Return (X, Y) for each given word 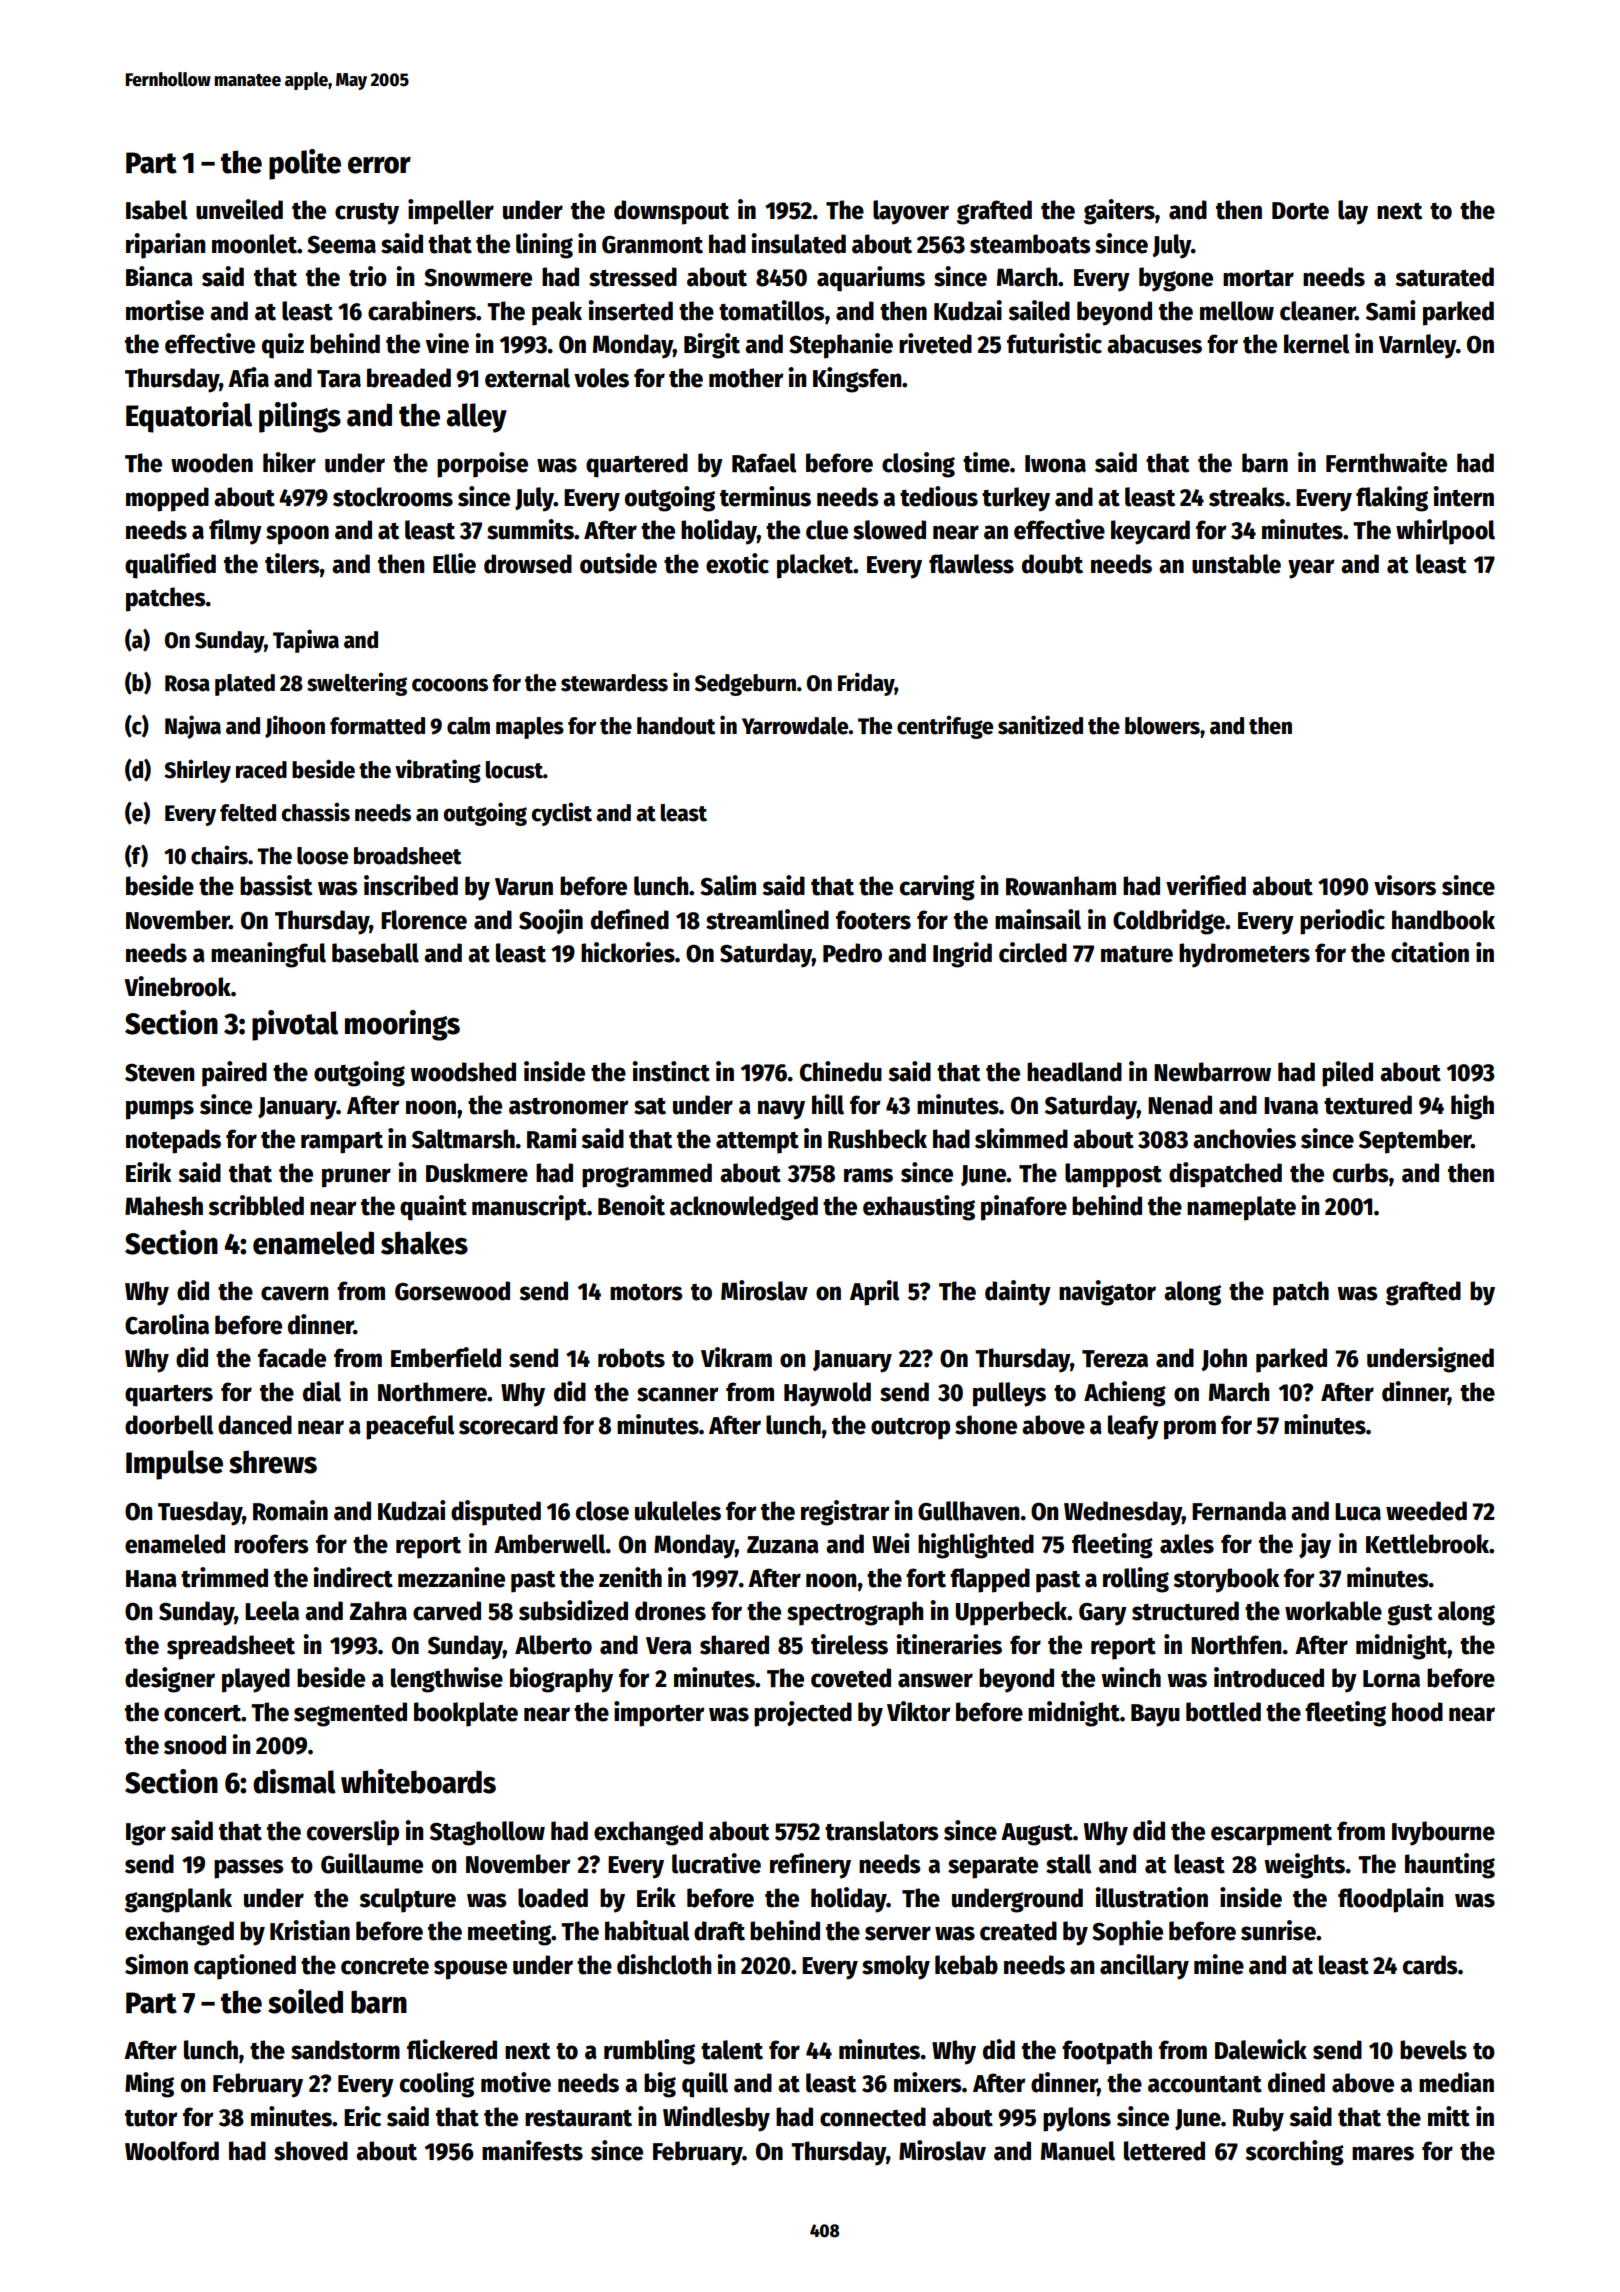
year (1311, 569)
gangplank (178, 1900)
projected (803, 1714)
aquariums (871, 279)
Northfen (1236, 1645)
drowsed (528, 564)
